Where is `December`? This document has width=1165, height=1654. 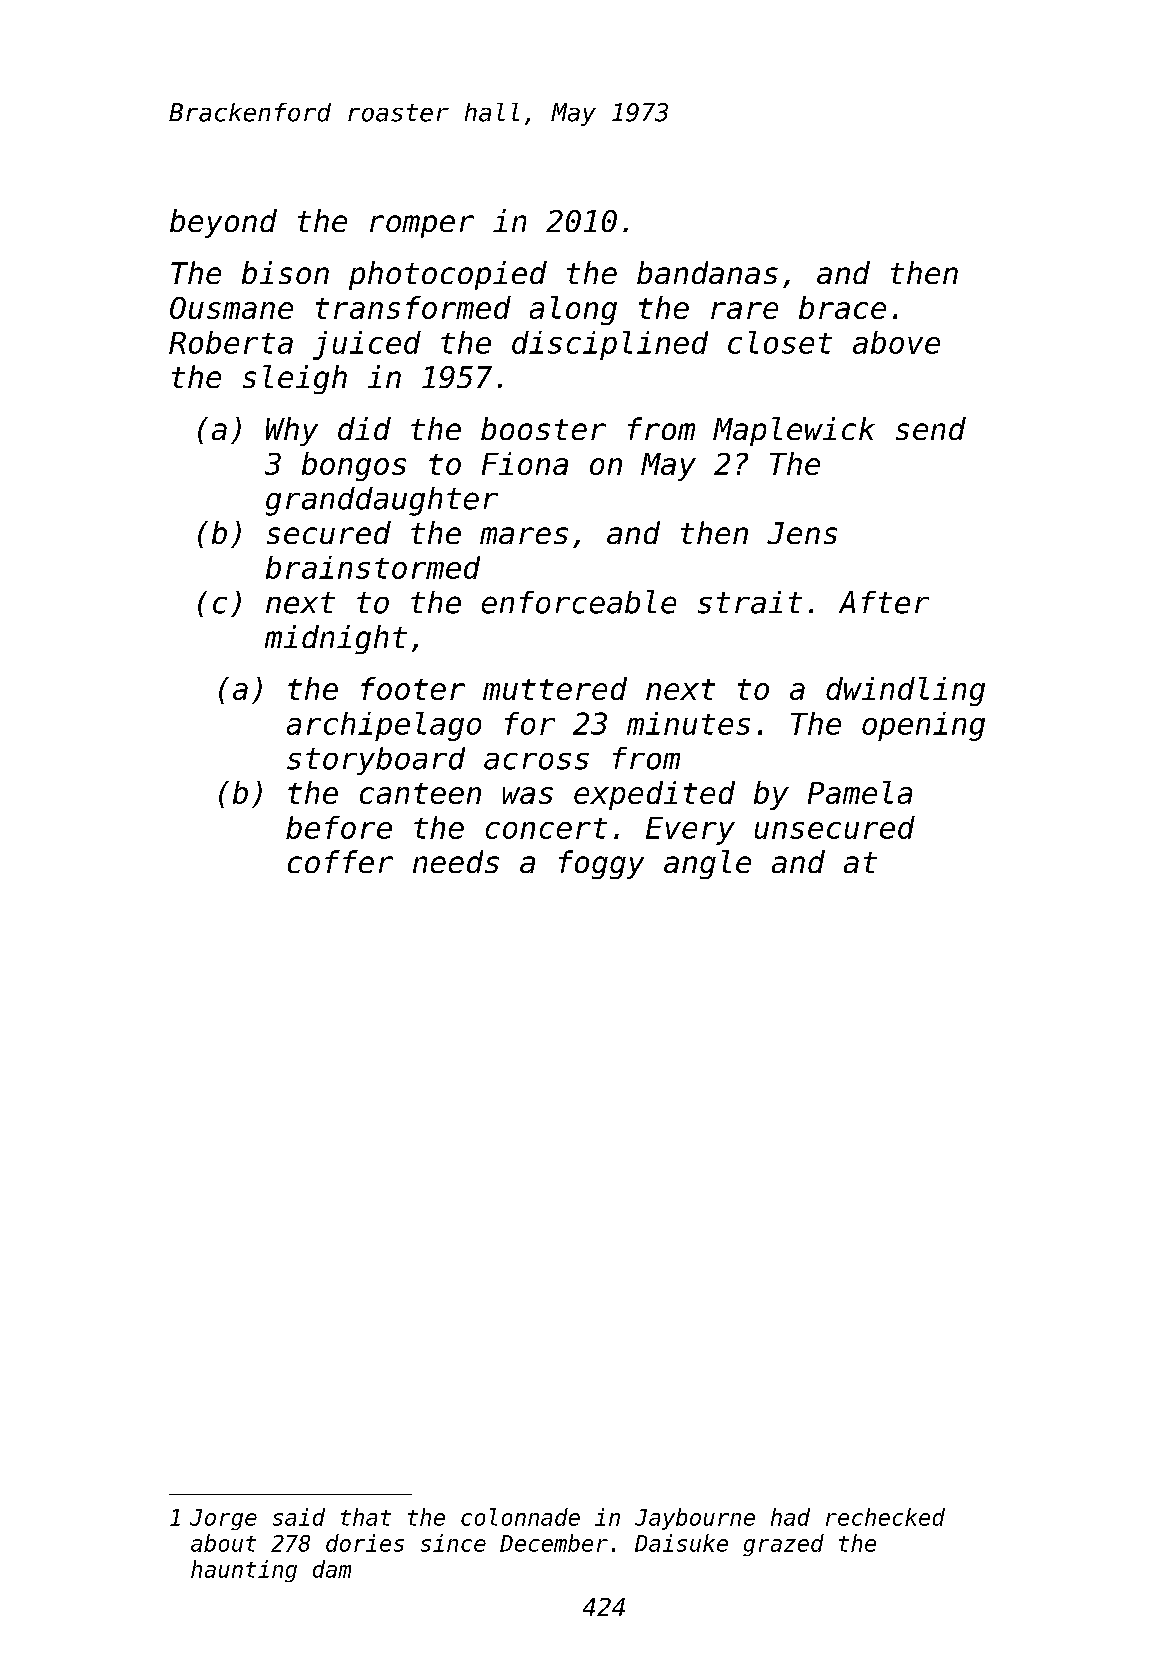 December is located at coordinates (554, 1543).
